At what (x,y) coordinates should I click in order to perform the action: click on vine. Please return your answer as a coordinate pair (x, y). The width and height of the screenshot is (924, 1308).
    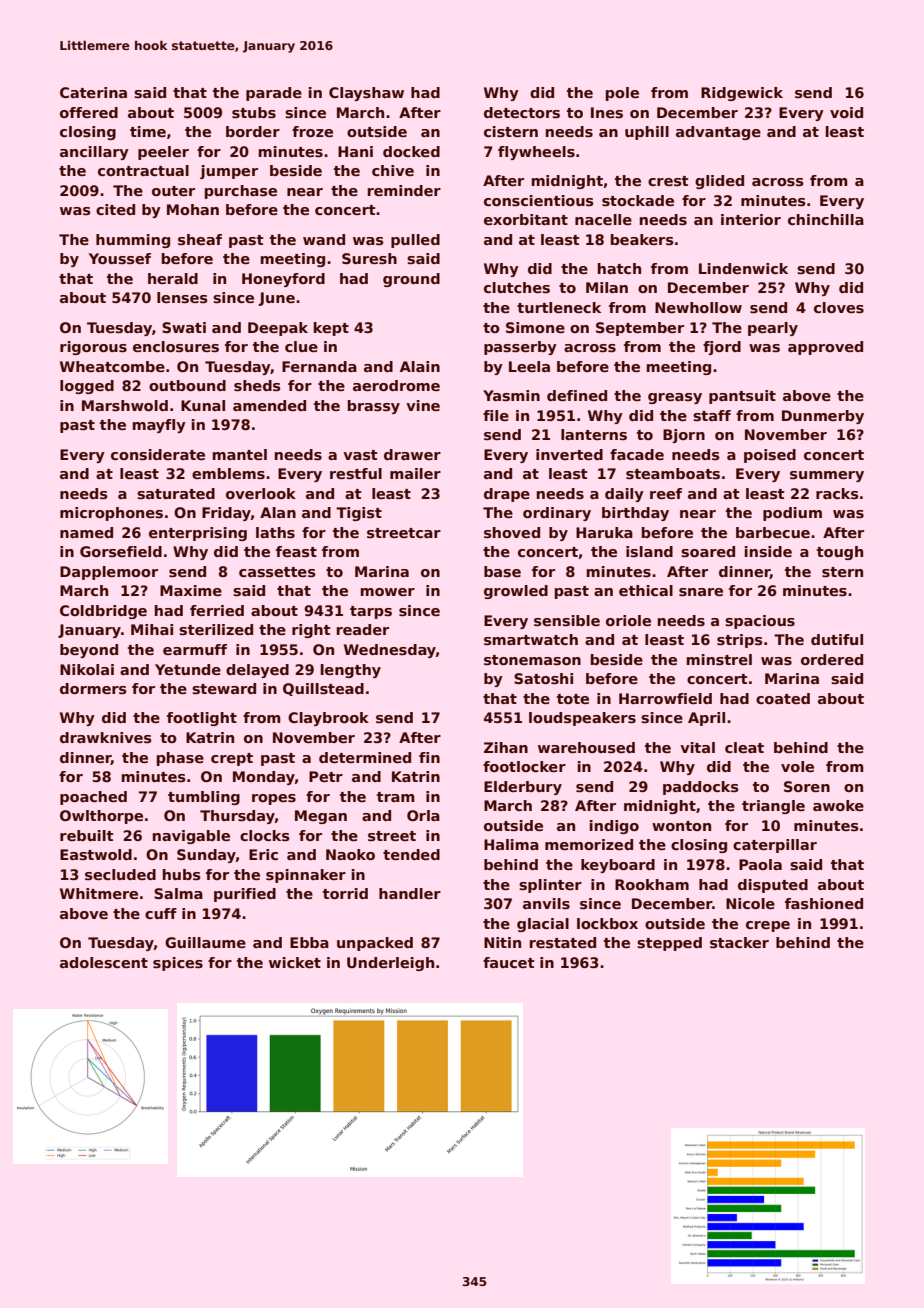
    Looking at the image, I should click on (423, 405).
